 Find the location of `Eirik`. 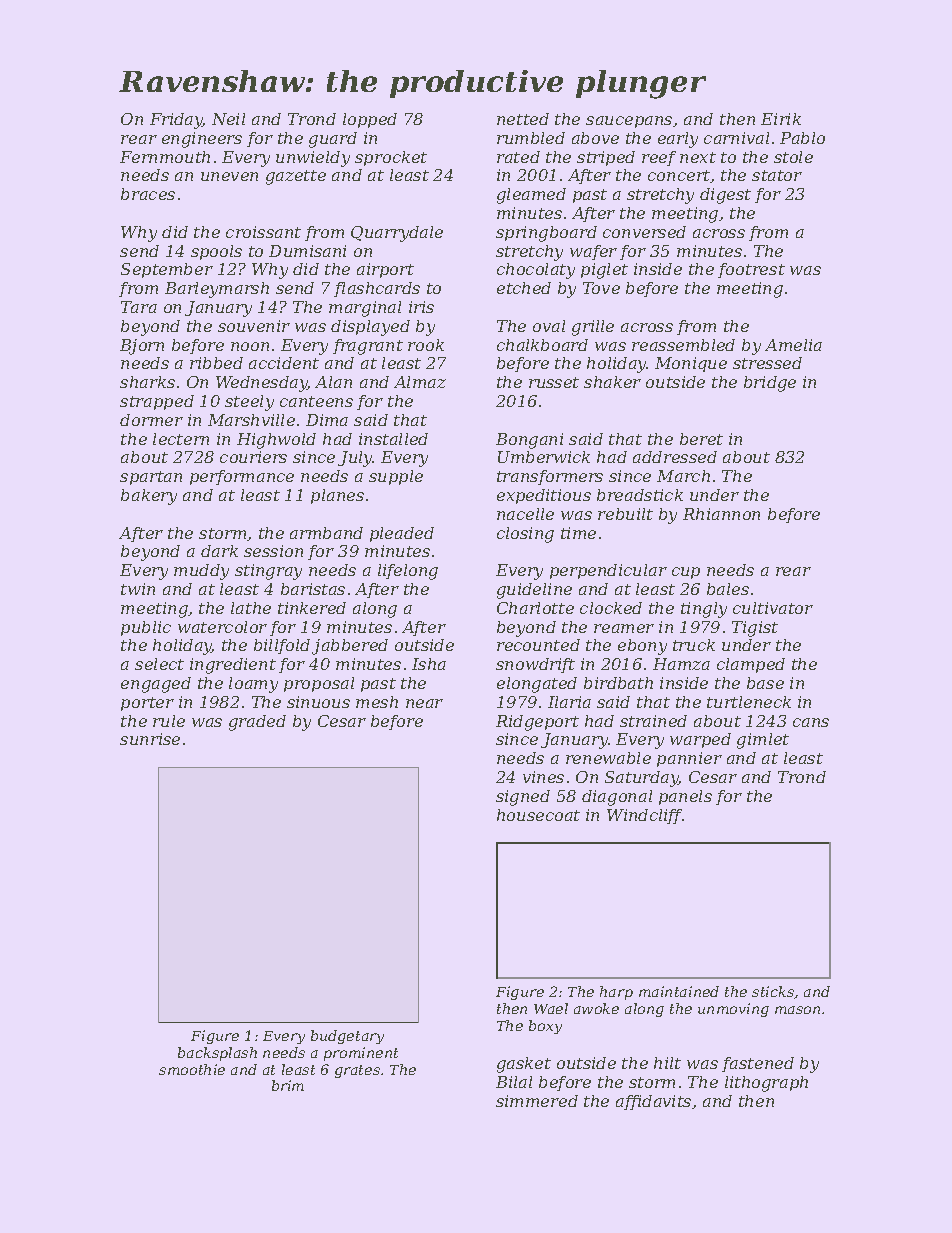

Eirik is located at coordinates (781, 119).
